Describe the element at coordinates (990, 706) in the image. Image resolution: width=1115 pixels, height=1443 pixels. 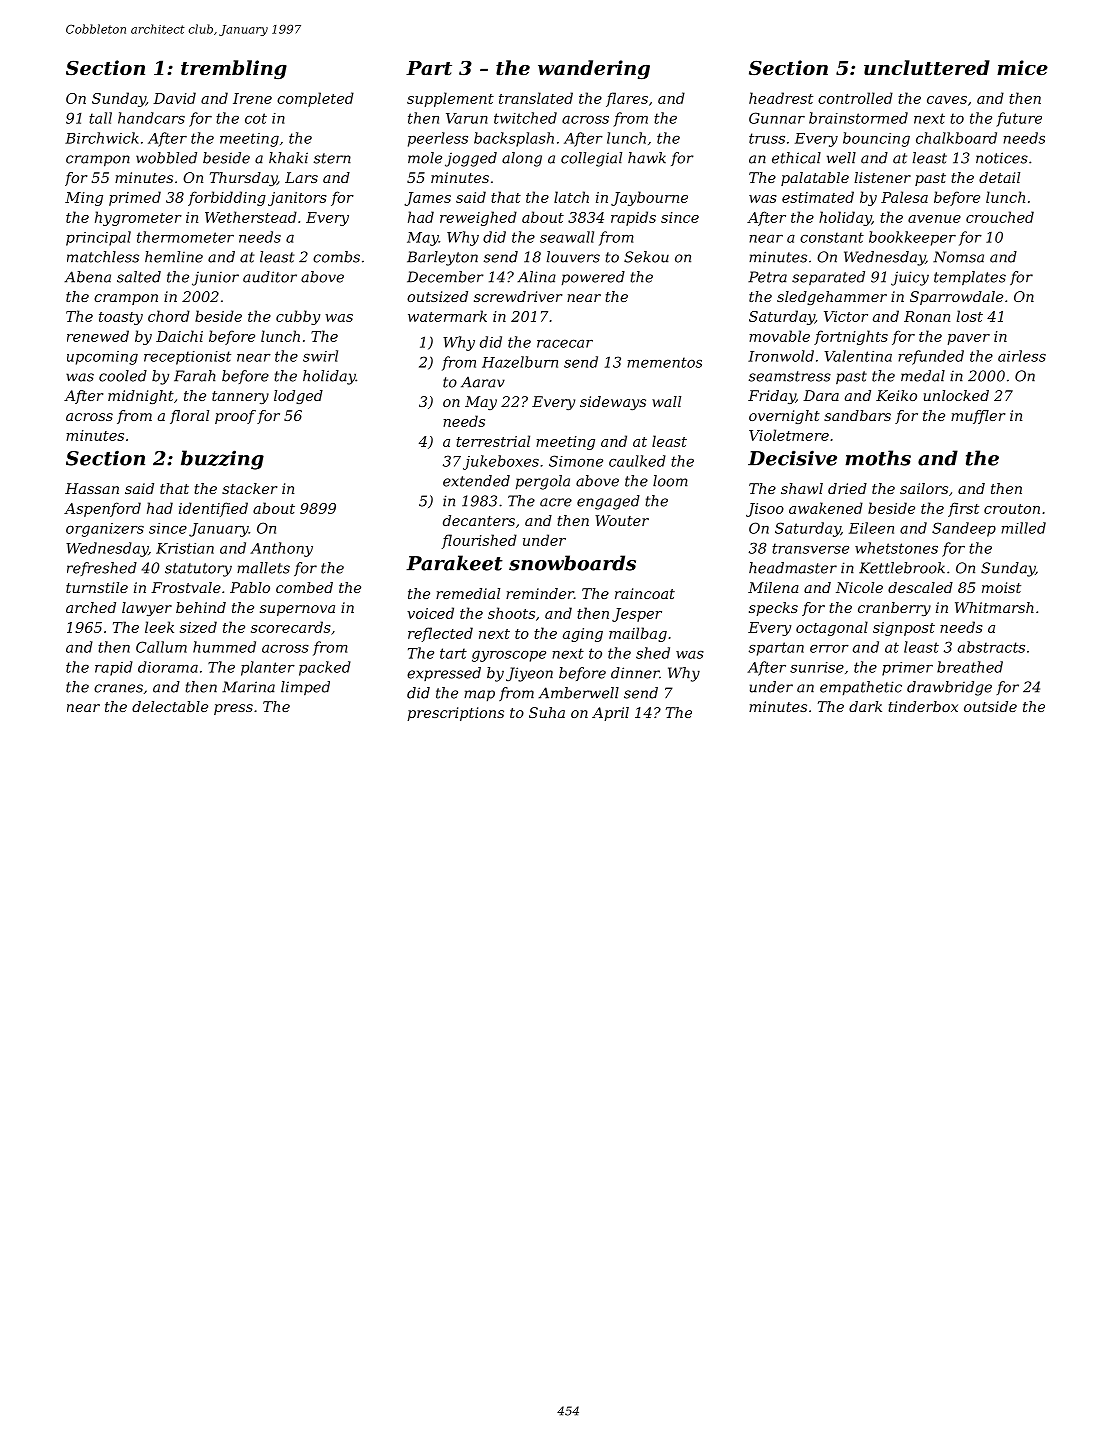
I see `outside` at that location.
